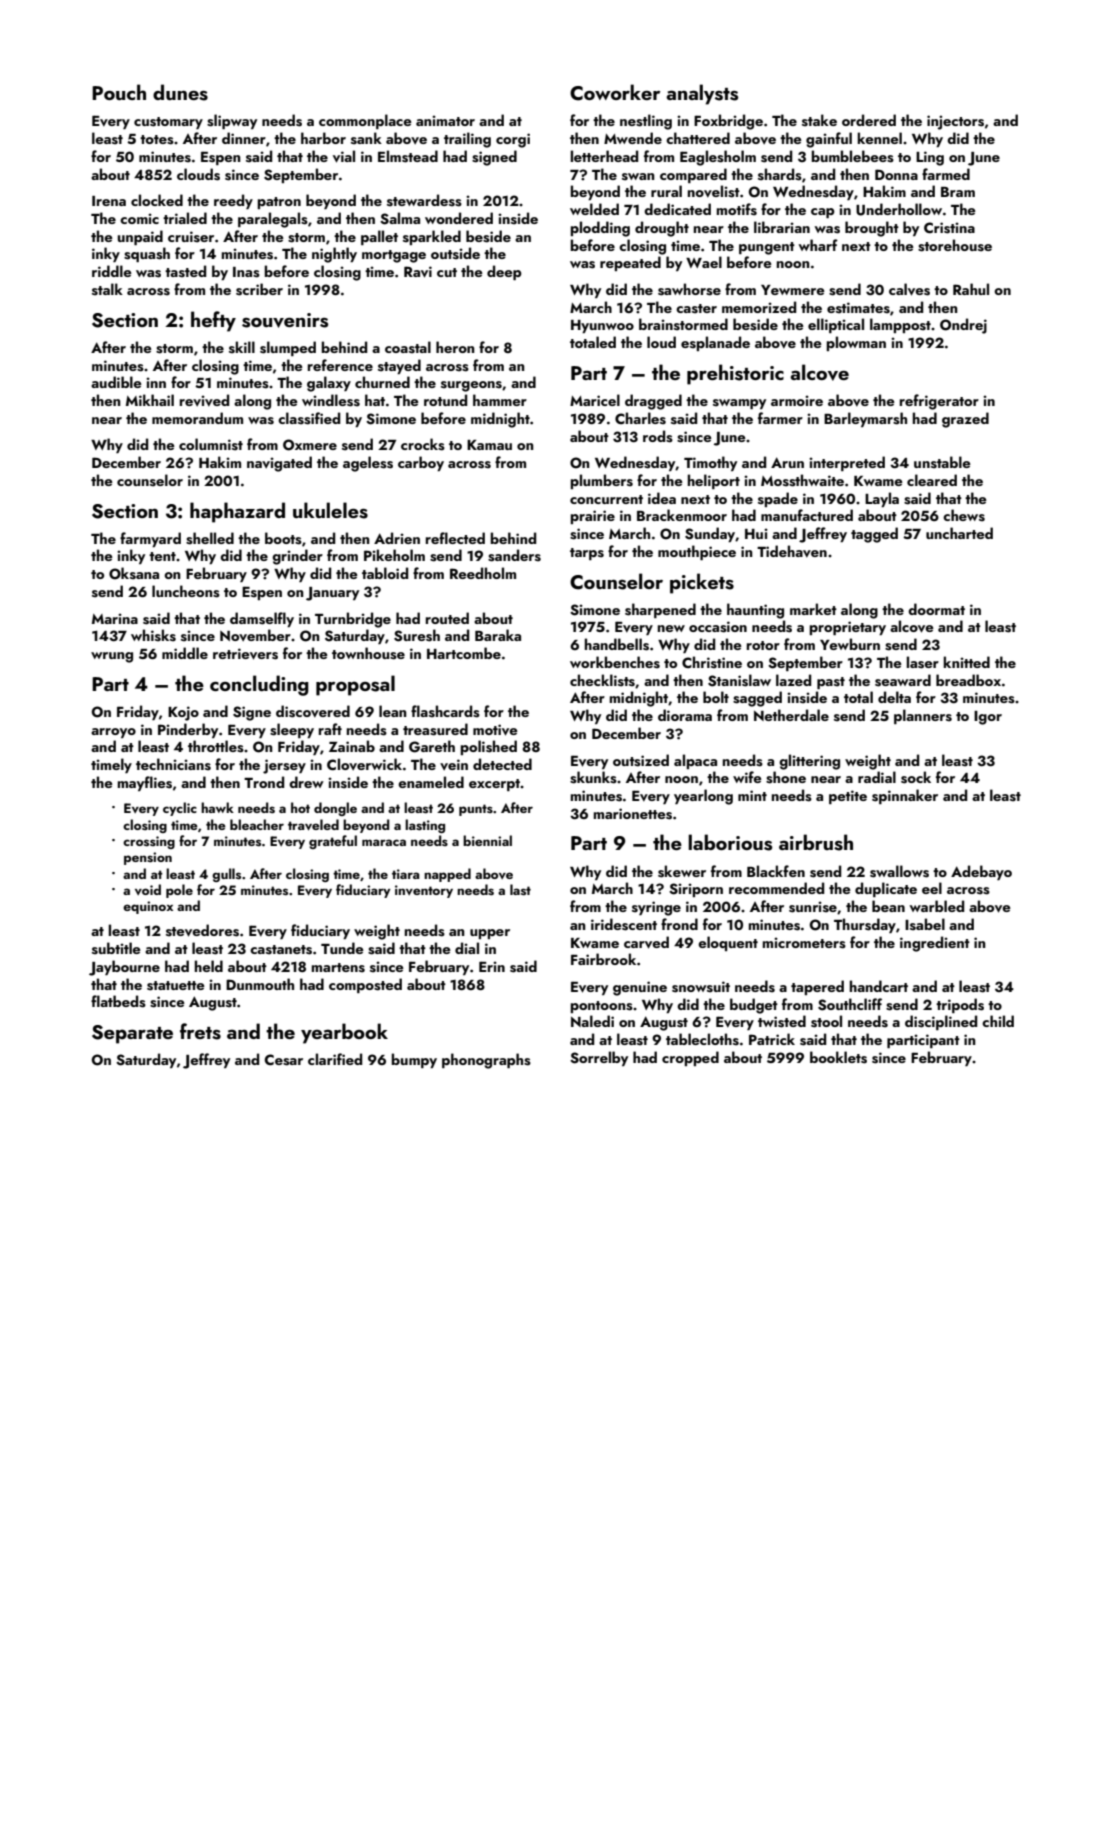 The image size is (1113, 1833). What do you see at coordinates (682, 871) in the screenshot?
I see `skewer` at bounding box center [682, 871].
